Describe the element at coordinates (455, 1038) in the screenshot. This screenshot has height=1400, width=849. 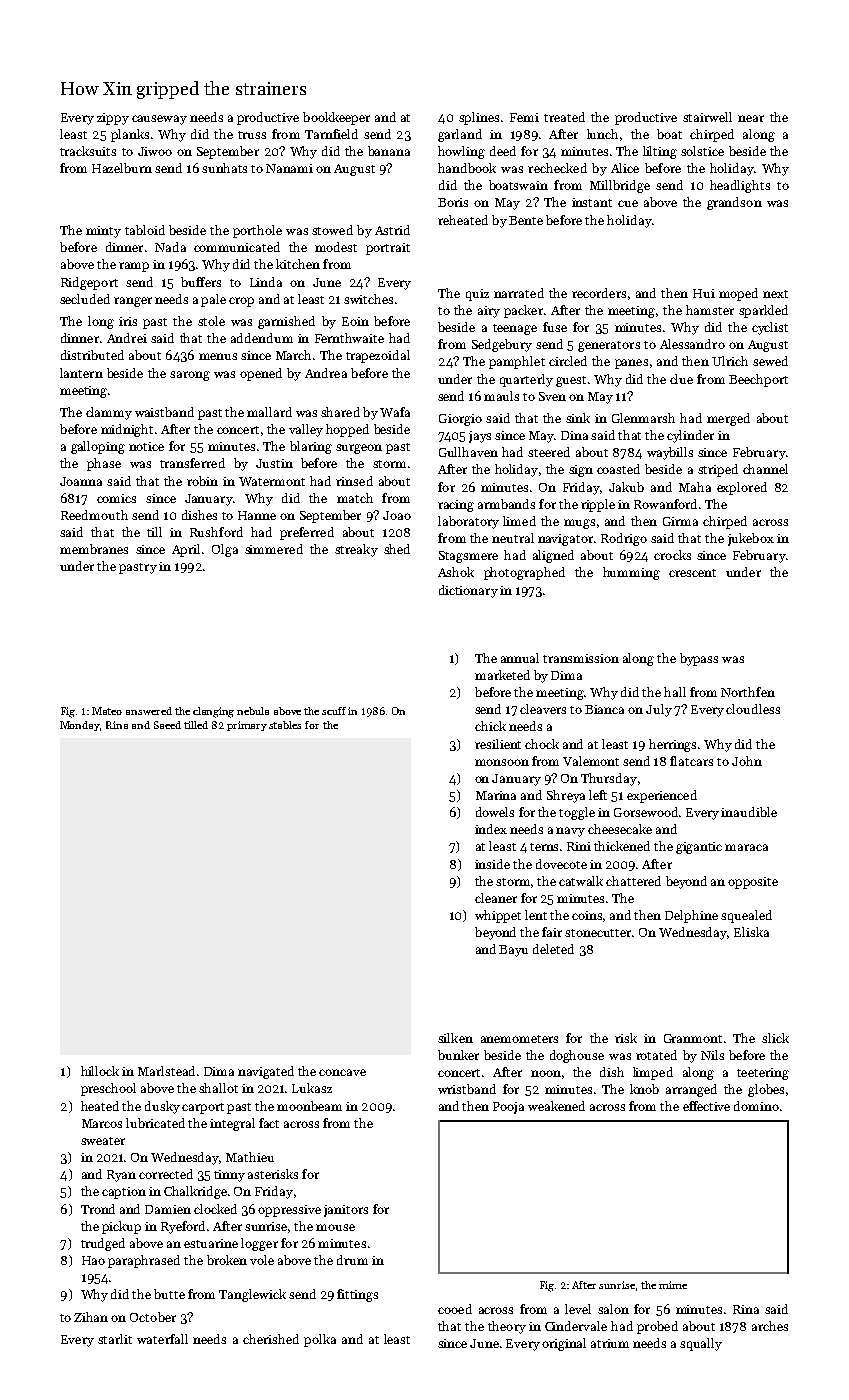
I see `silken` at that location.
